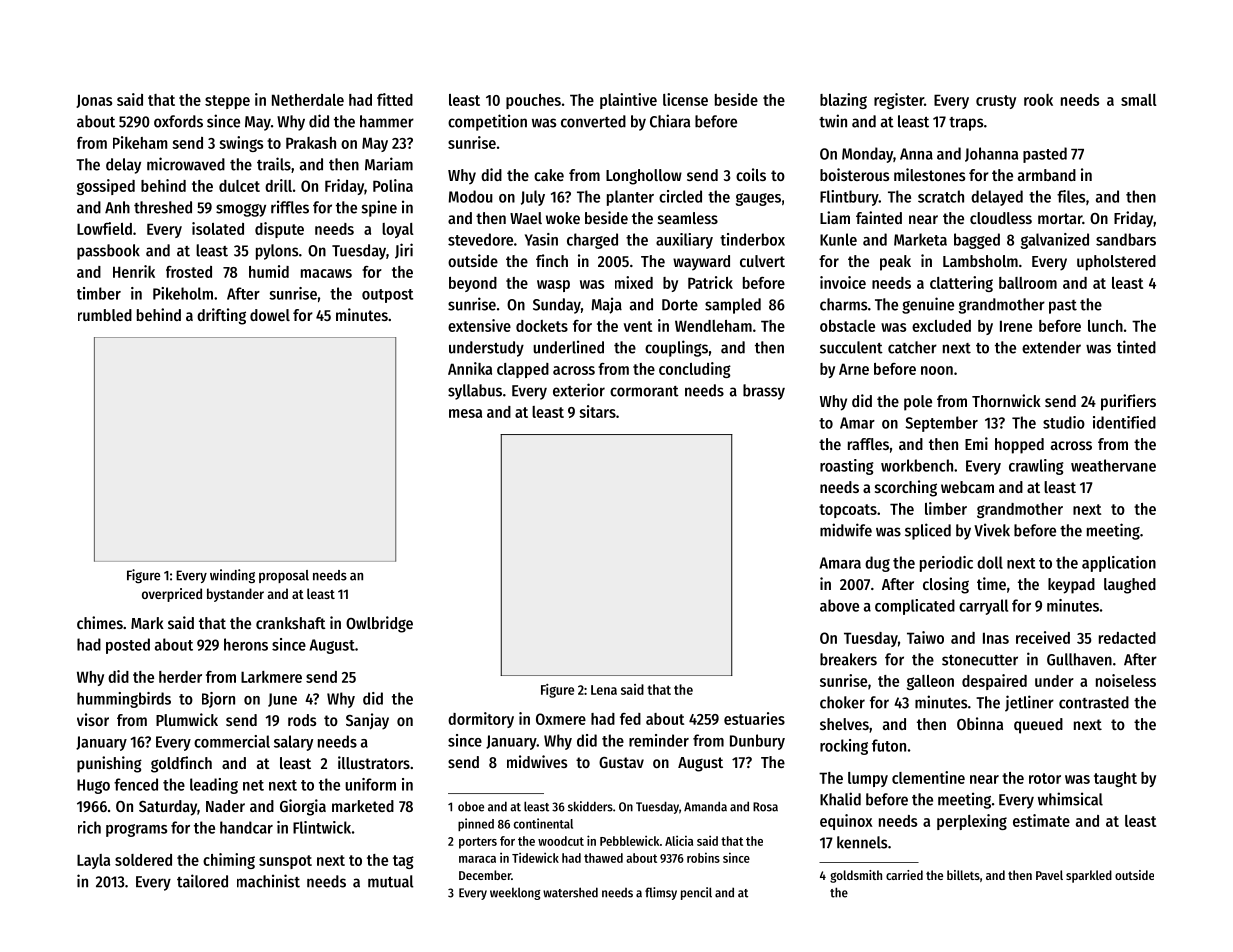  What do you see at coordinates (282, 700) in the screenshot?
I see `June` at bounding box center [282, 700].
